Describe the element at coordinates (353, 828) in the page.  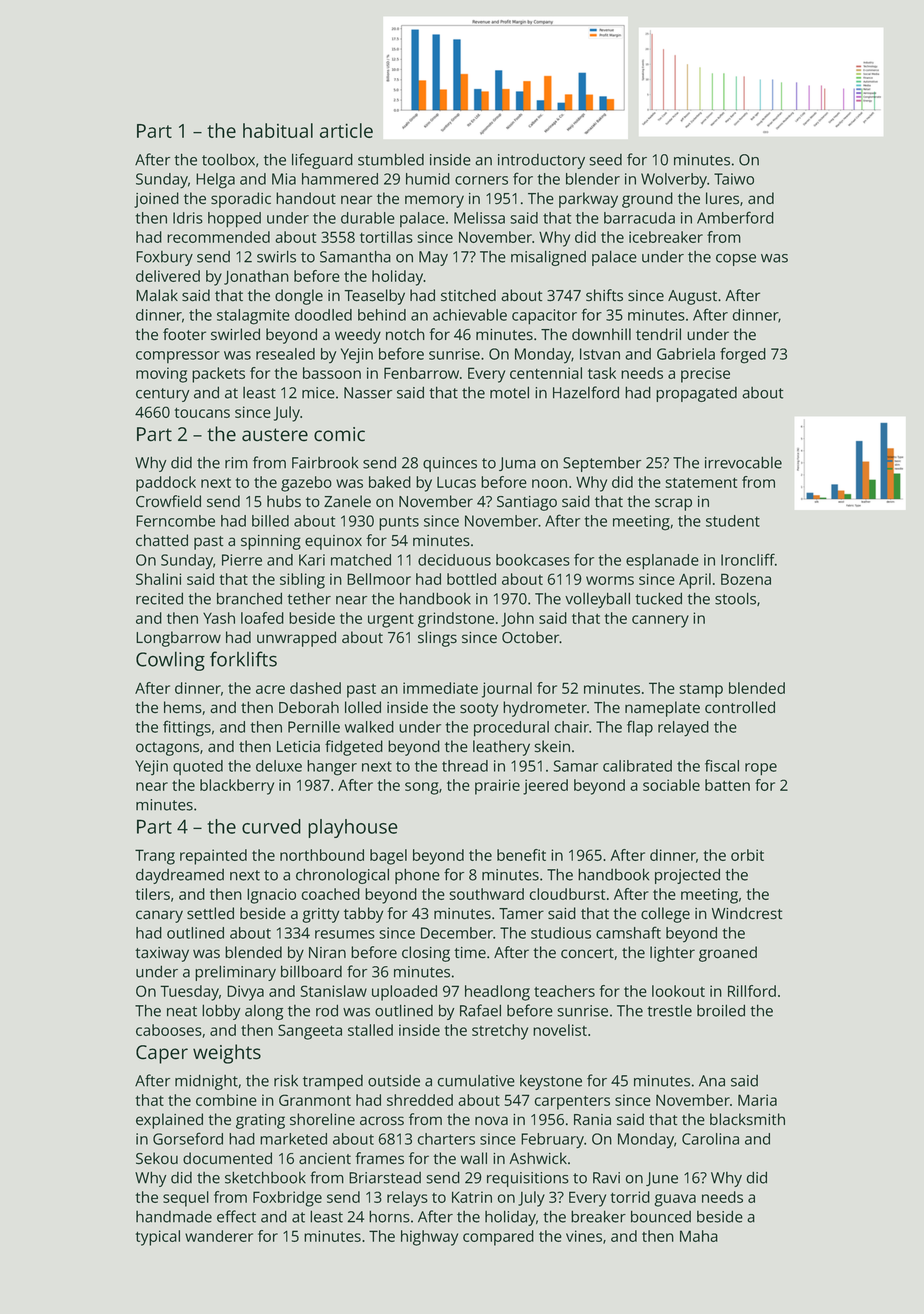
I see `playhouse` at that location.
